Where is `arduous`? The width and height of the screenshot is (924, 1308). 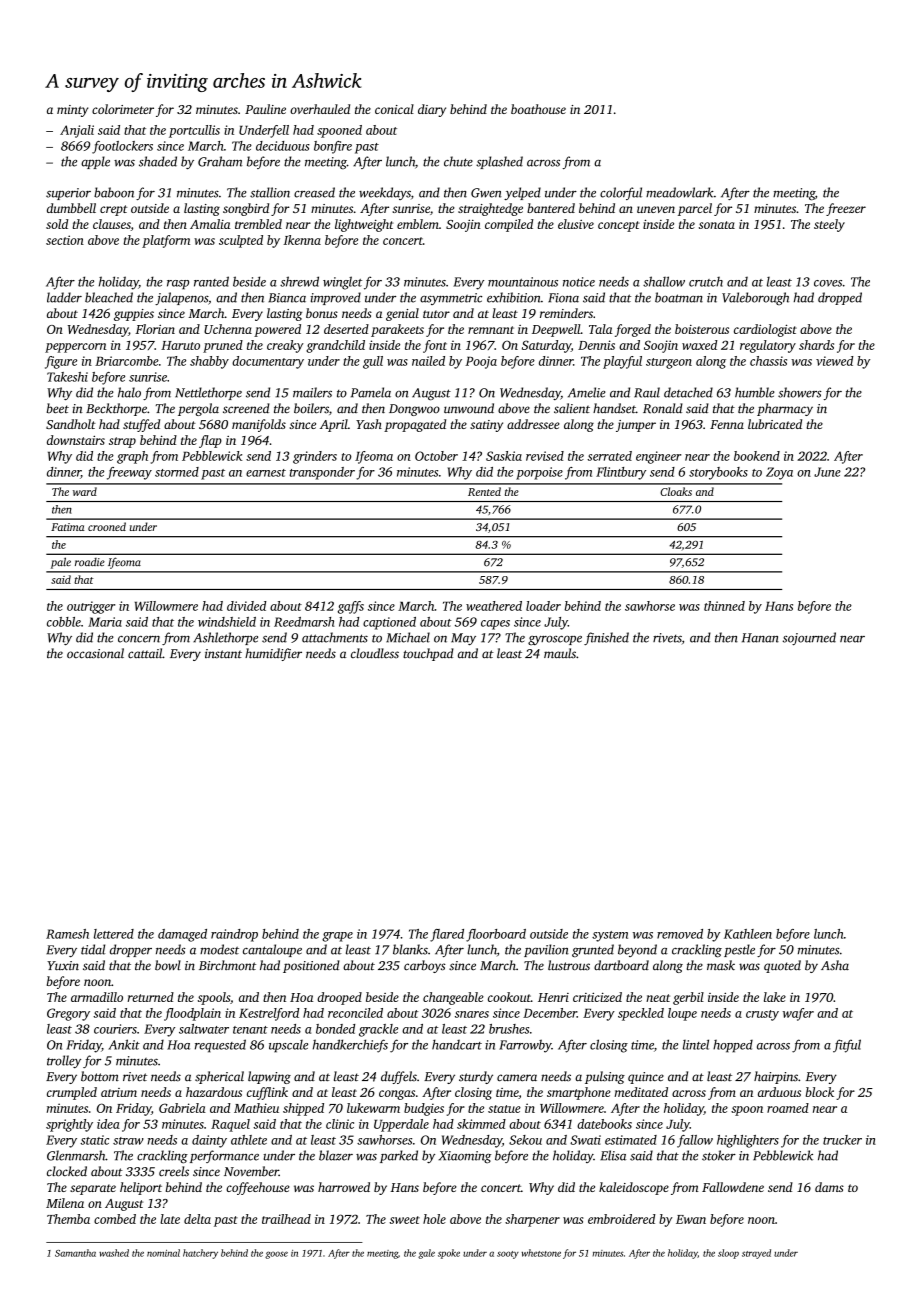
arduous is located at coordinates (779, 1092).
